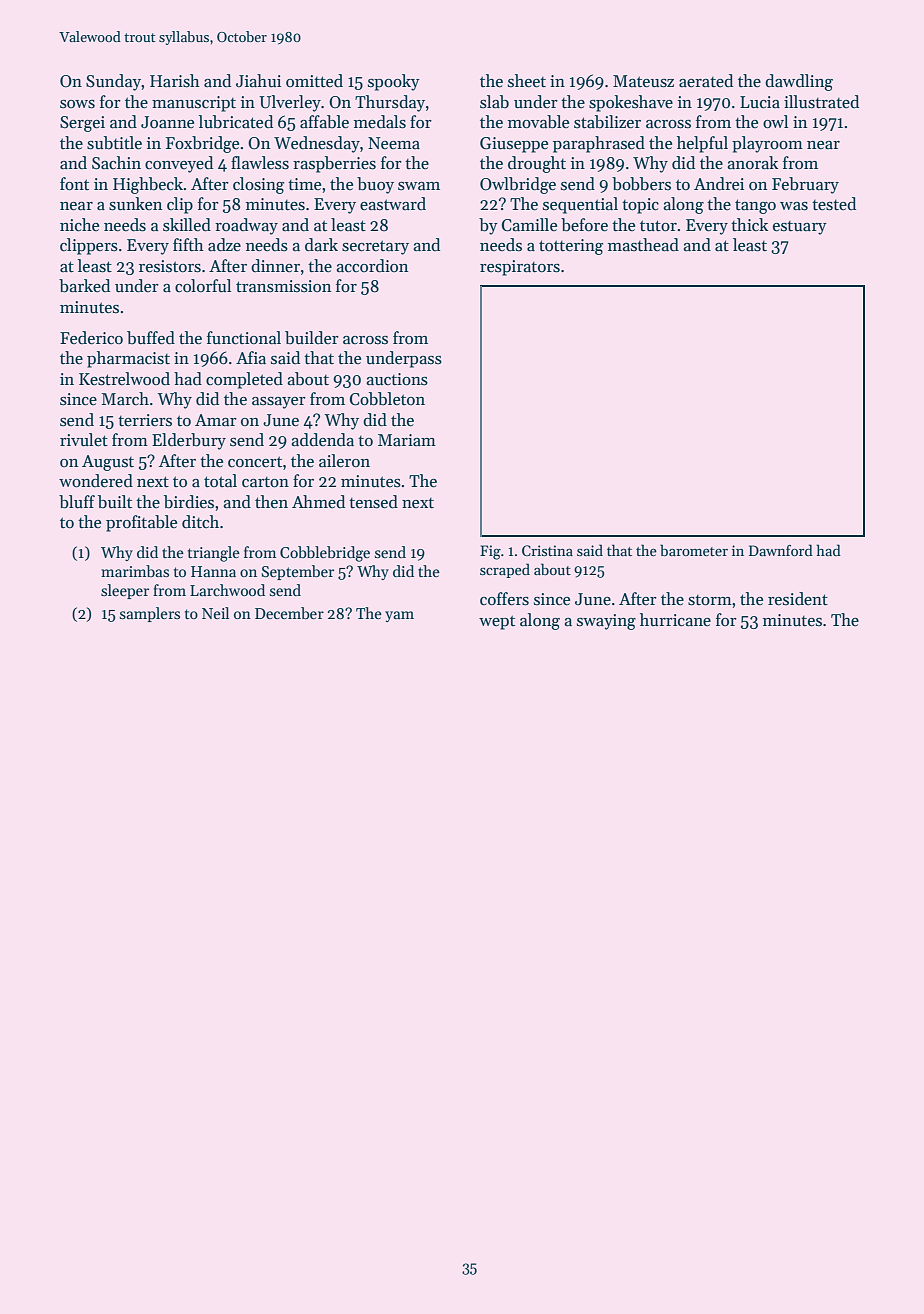 The image size is (924, 1314). What do you see at coordinates (520, 268) in the document?
I see `respirators` at bounding box center [520, 268].
